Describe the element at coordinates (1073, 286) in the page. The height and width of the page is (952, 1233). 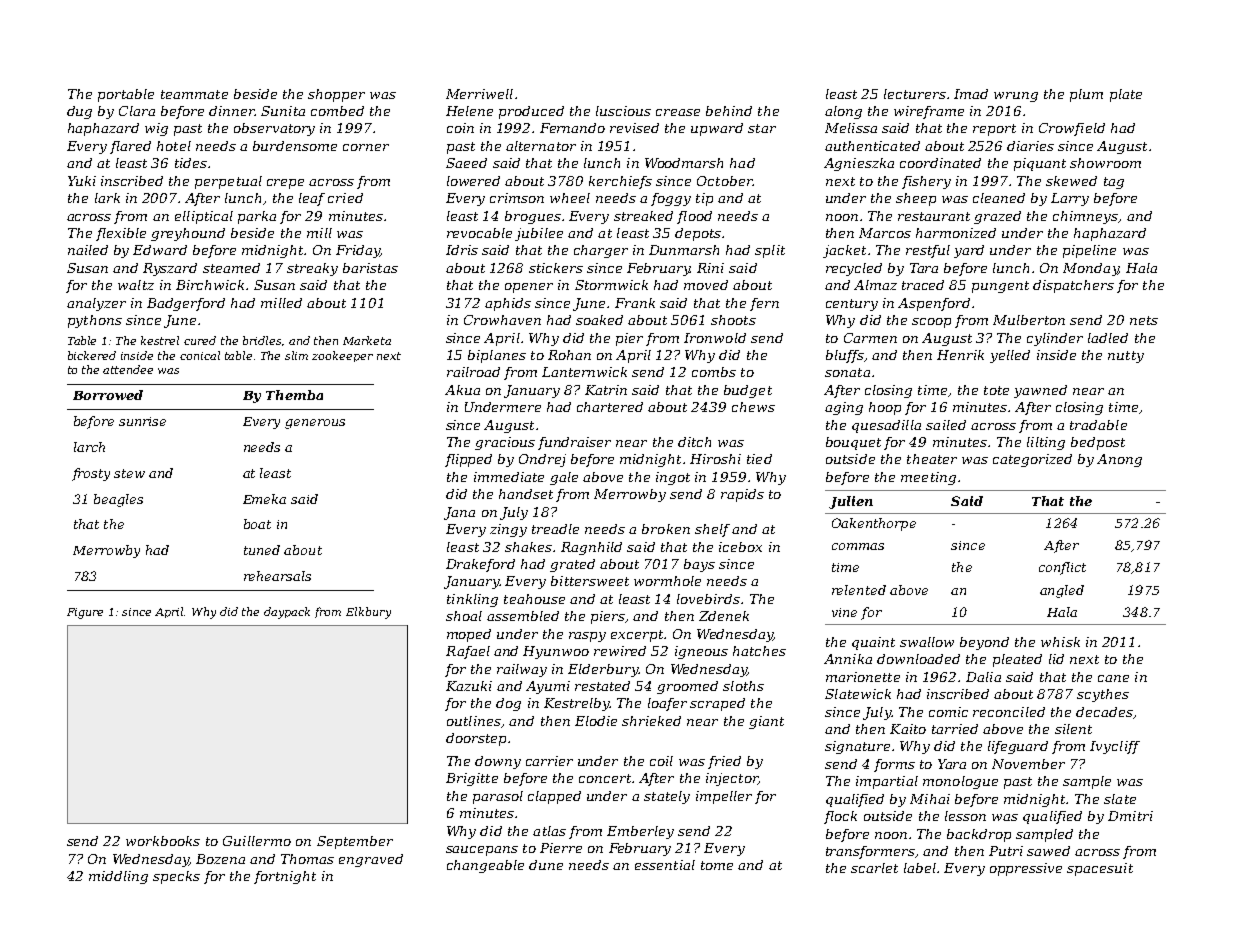
I see `dispatchers` at that location.
